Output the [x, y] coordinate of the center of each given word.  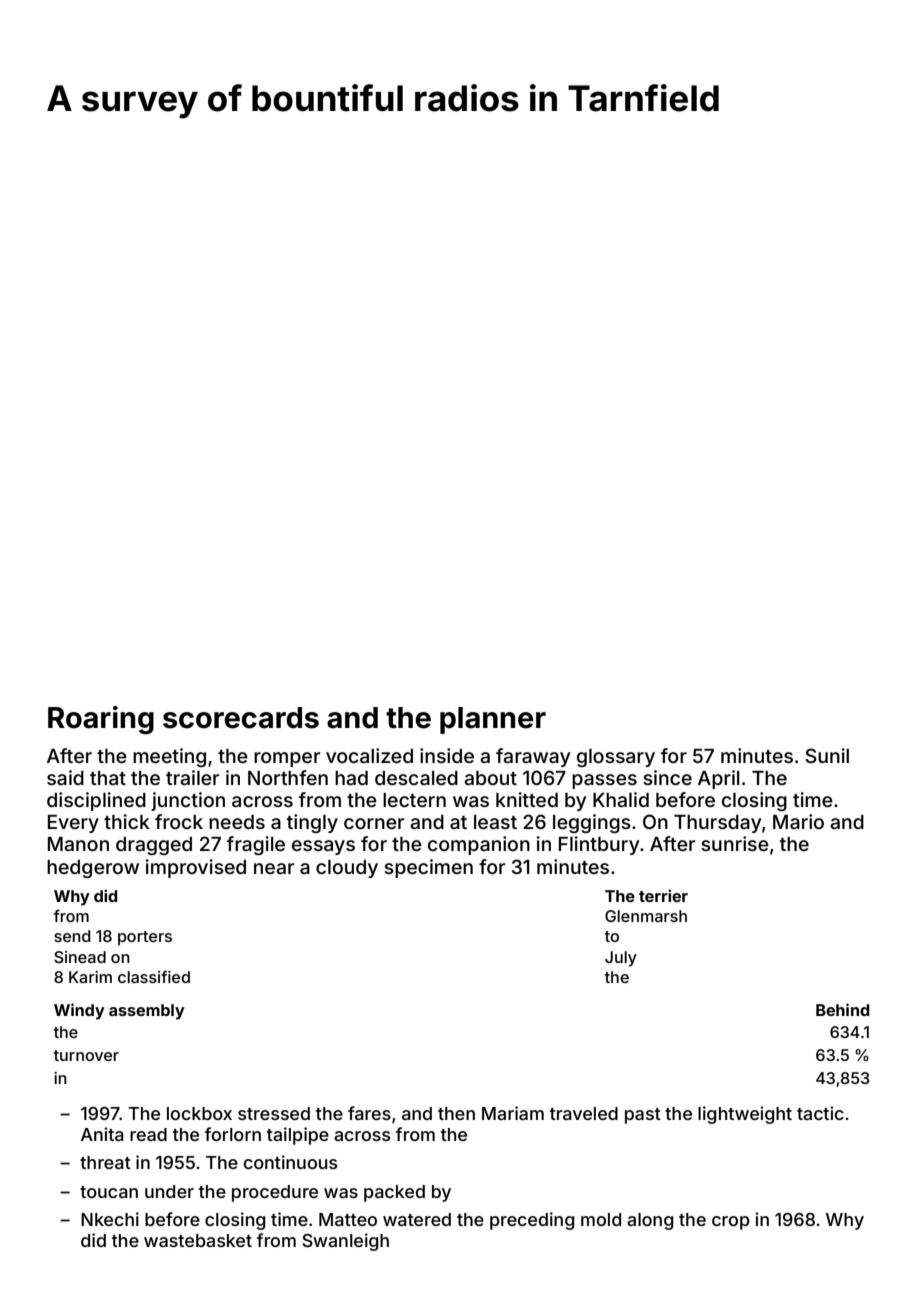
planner [493, 720]
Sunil [827, 755]
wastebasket [198, 1240]
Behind [843, 1009]
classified [154, 976]
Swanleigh [345, 1242]
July [621, 959]
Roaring [101, 720]
